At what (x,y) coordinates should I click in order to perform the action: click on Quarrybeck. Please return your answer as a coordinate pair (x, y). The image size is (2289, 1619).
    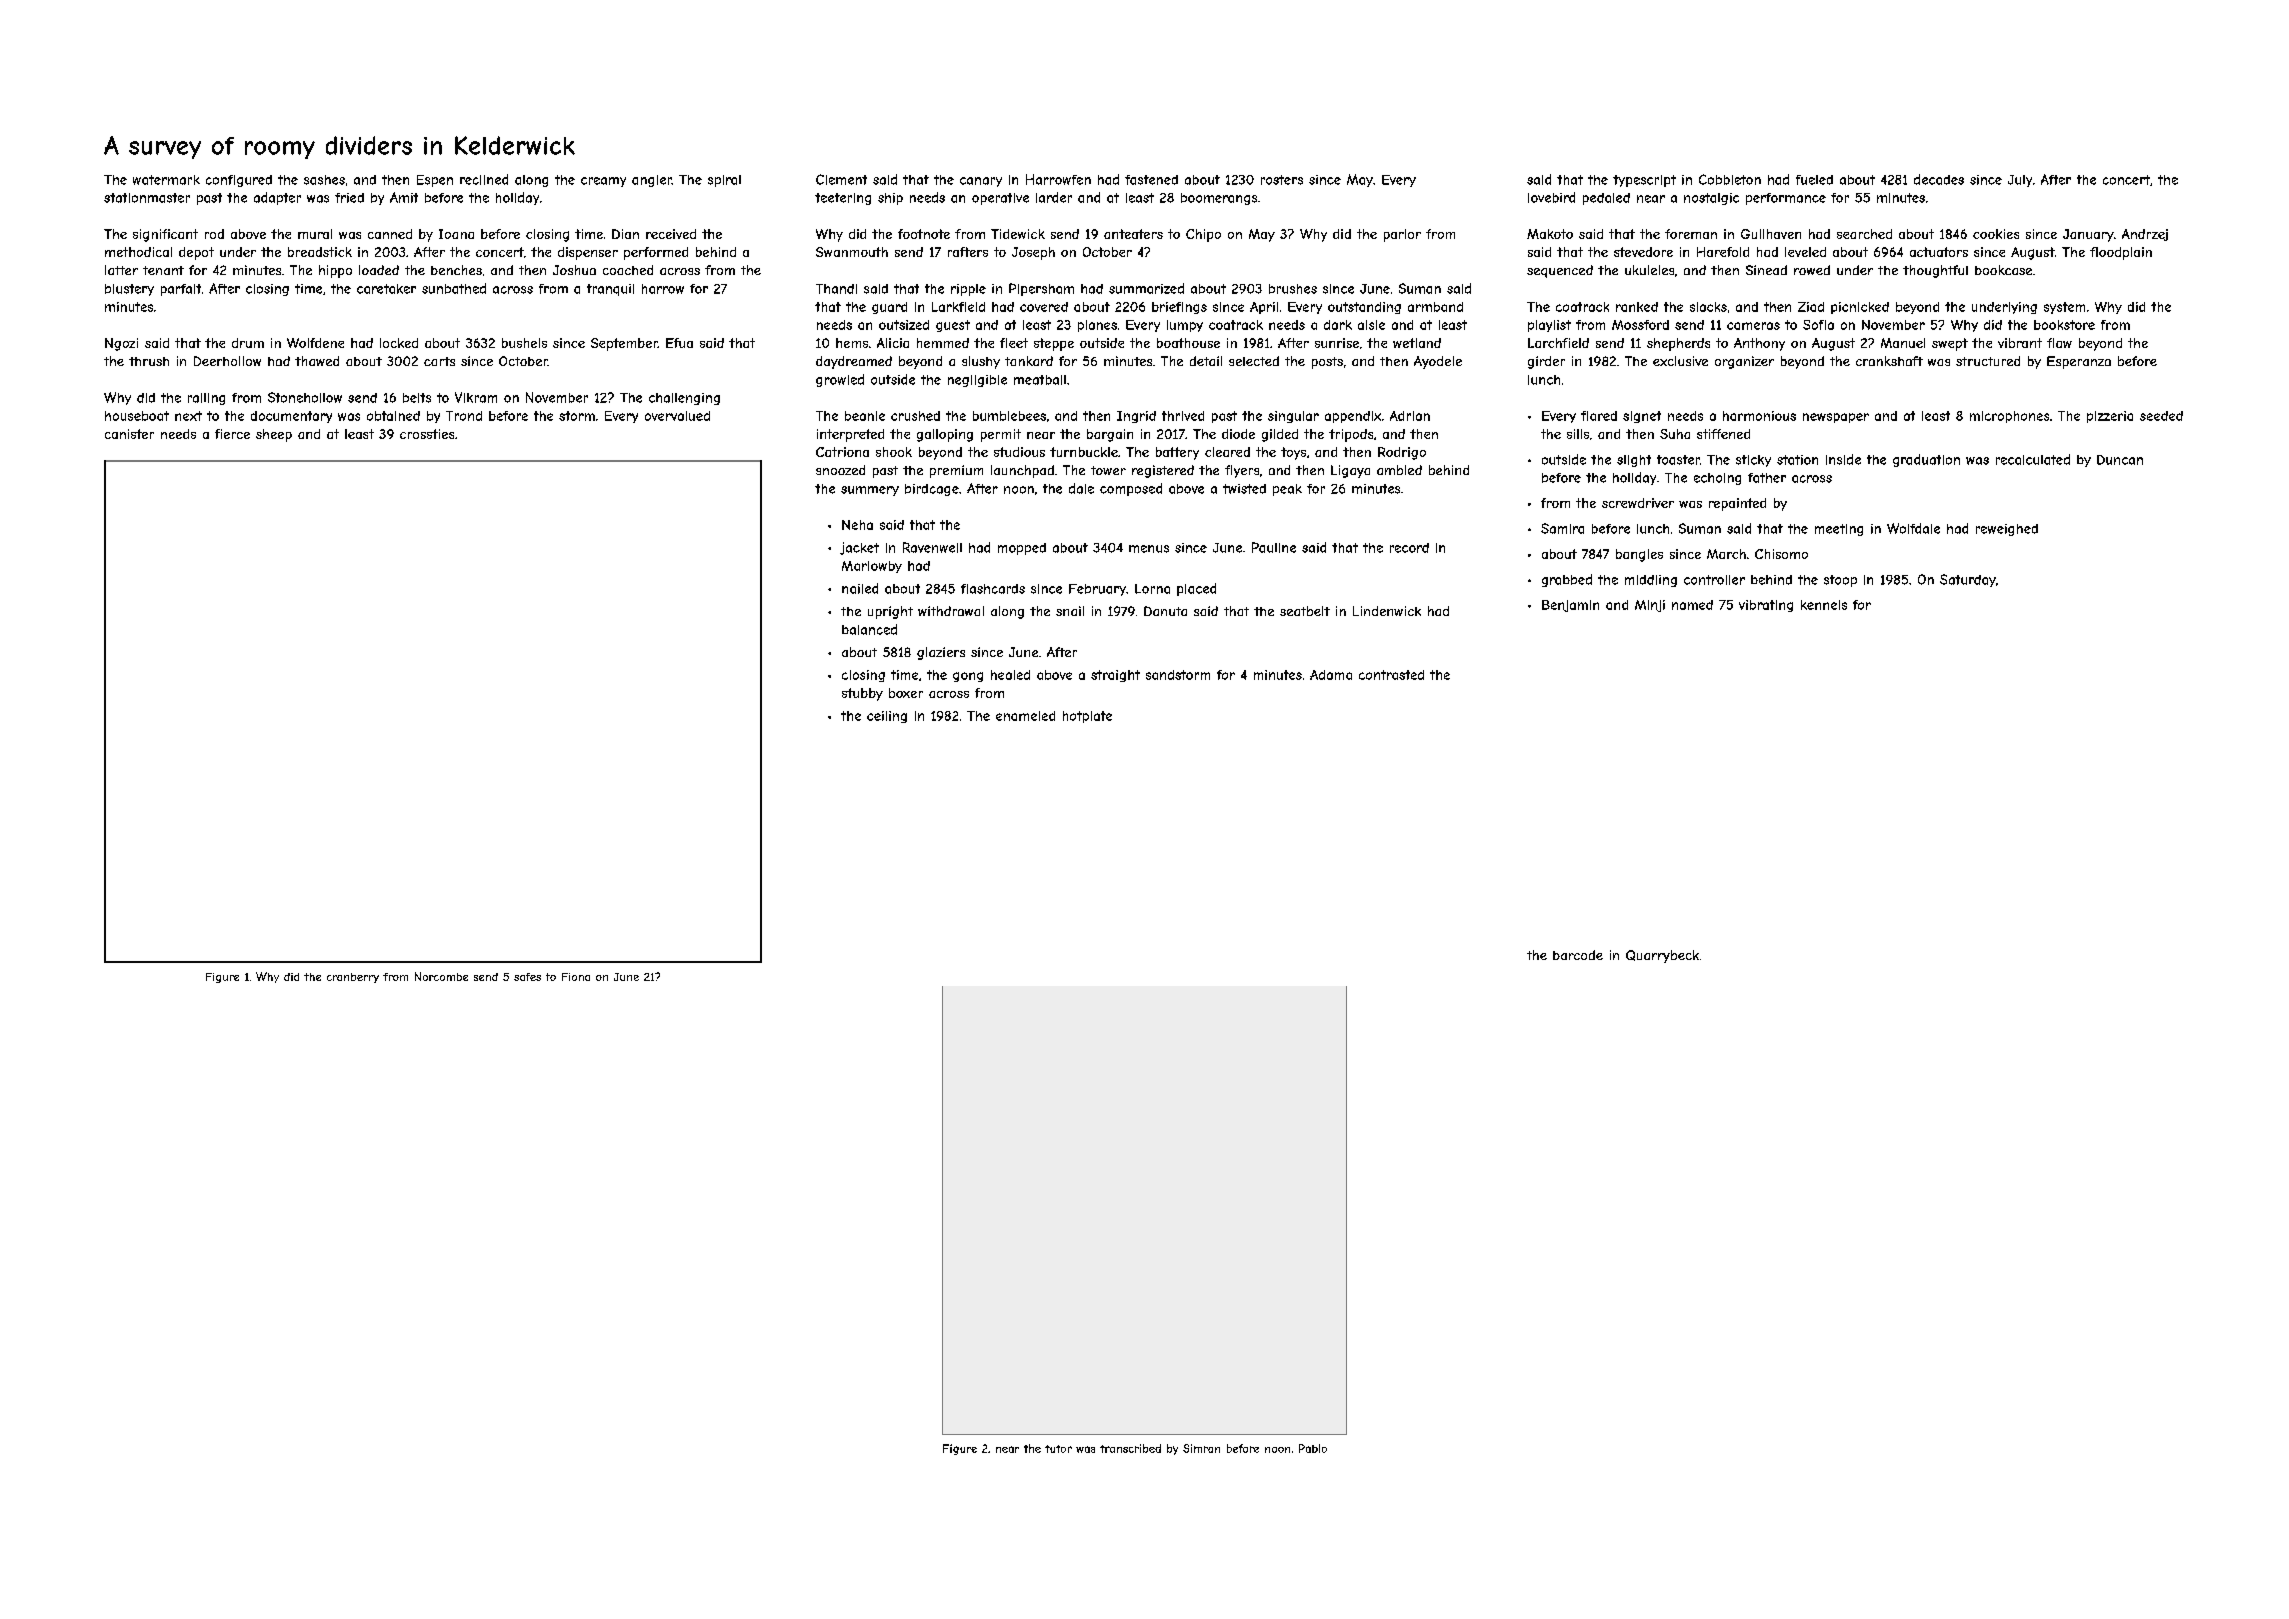
    Looking at the image, I should click on (1662, 956).
